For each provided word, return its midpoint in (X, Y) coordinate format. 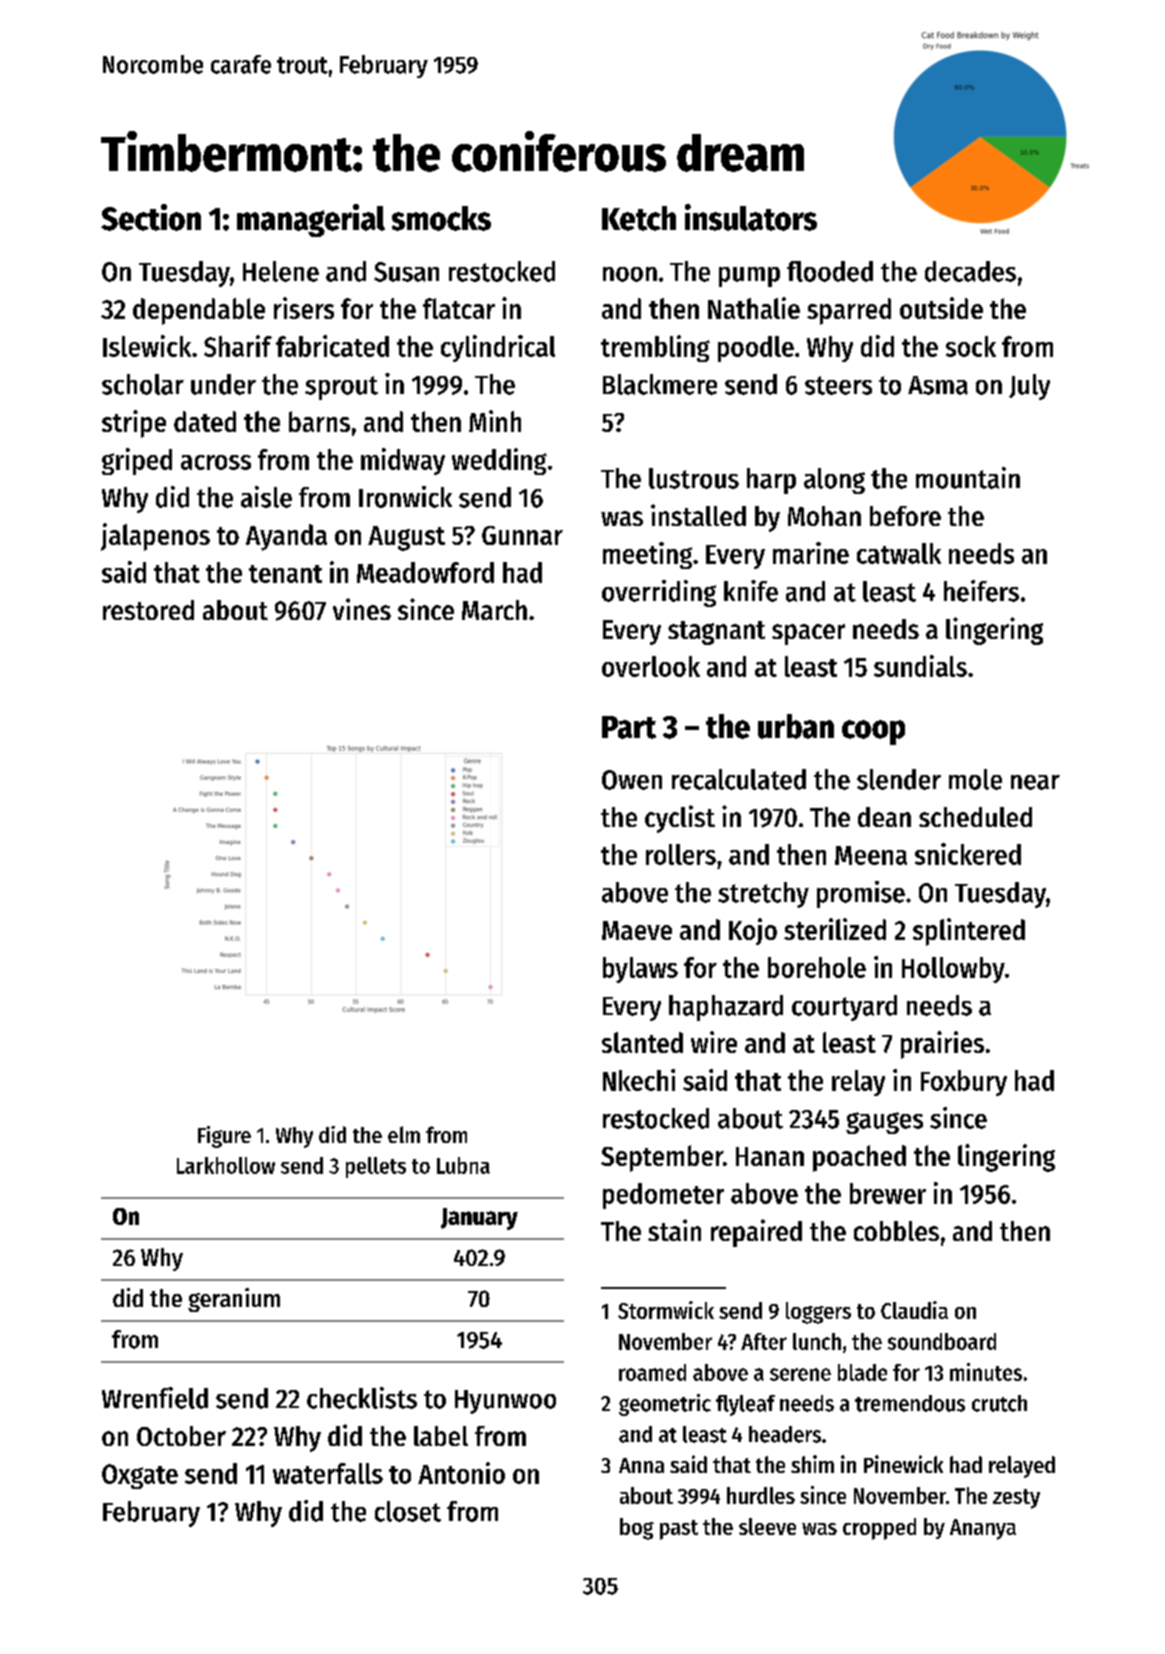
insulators (751, 217)
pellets (376, 1167)
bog (637, 1529)
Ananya (983, 1529)
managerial (311, 220)
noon (630, 274)
